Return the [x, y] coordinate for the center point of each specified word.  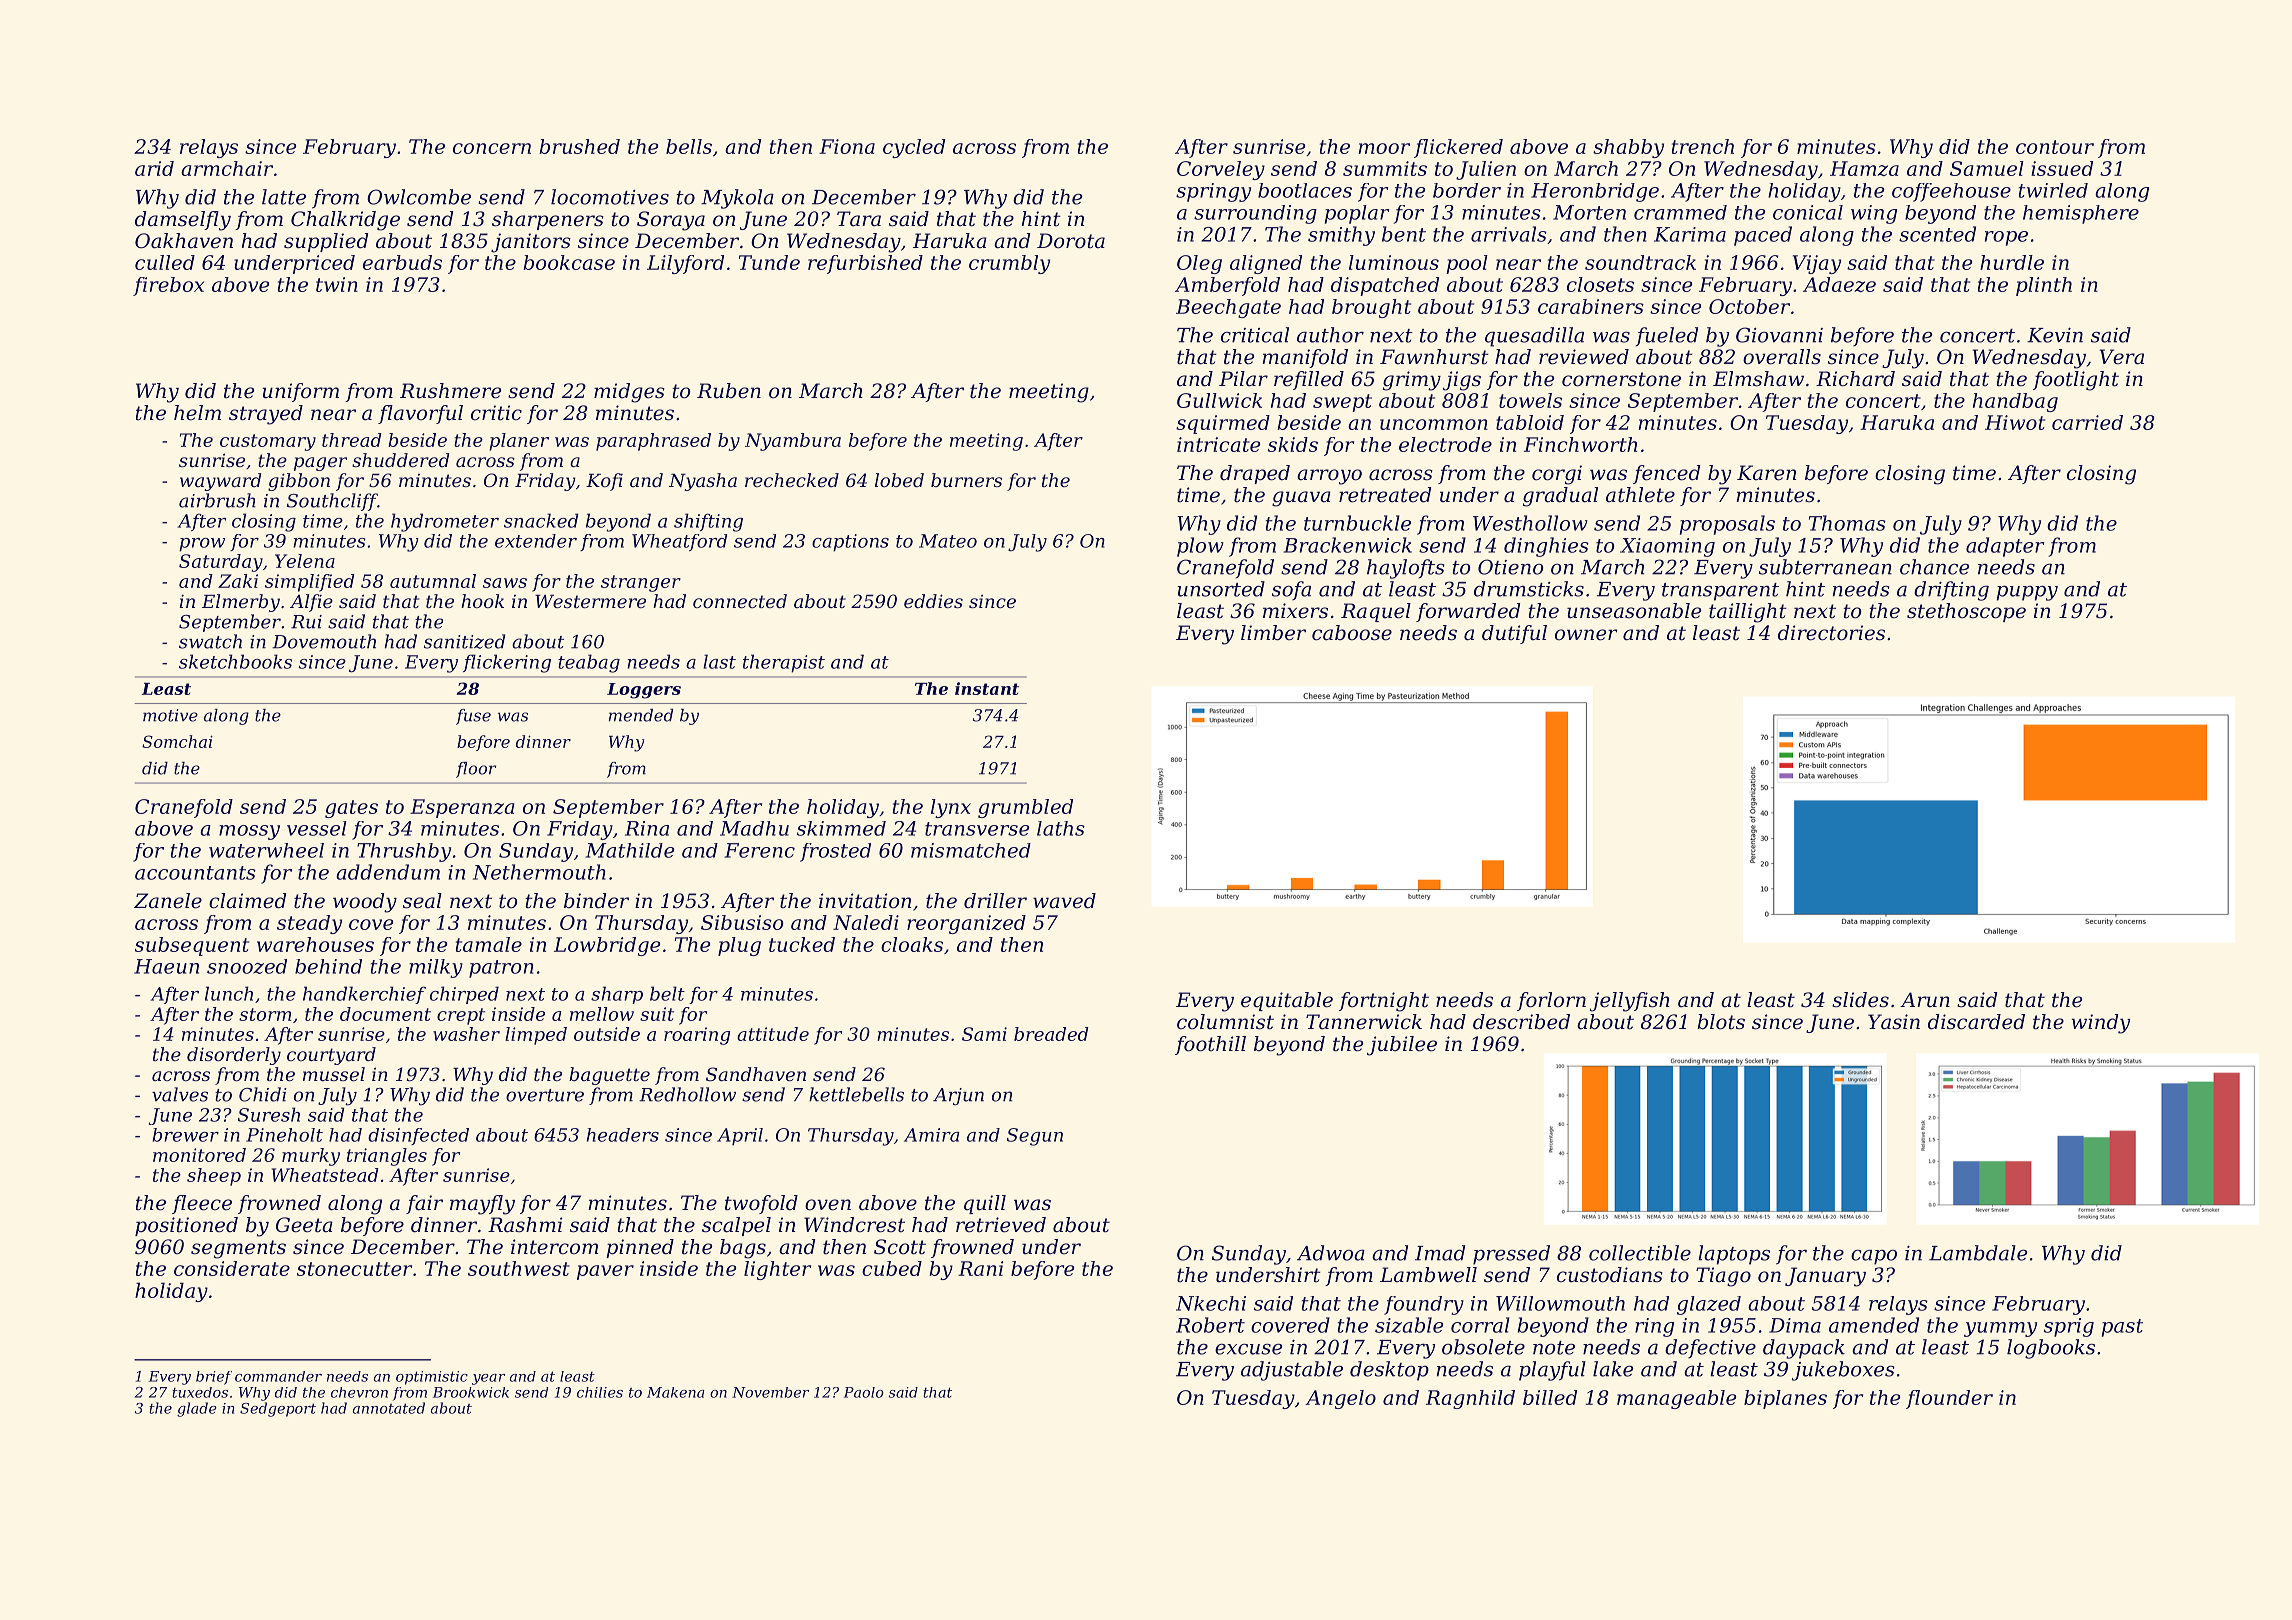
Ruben [729, 391]
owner [1586, 635]
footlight [2076, 381]
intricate [1218, 444]
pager [320, 464]
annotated [389, 1408]
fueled [1667, 336]
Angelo [1340, 1399]
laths [1061, 828]
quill [985, 1204]
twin [337, 284]
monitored [199, 1155]
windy [2100, 1024]
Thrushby [404, 852]
